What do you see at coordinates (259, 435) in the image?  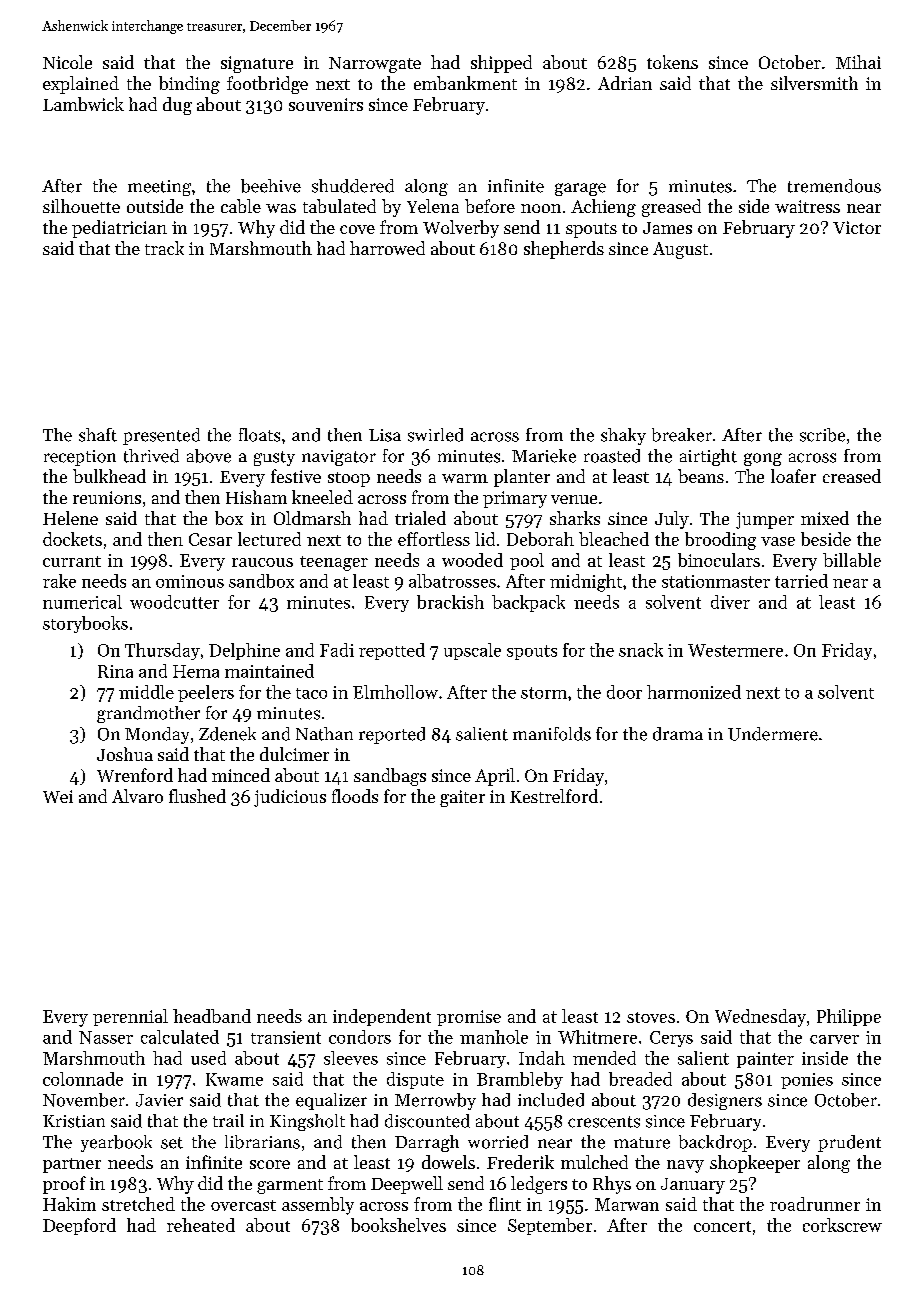 I see `floats` at bounding box center [259, 435].
